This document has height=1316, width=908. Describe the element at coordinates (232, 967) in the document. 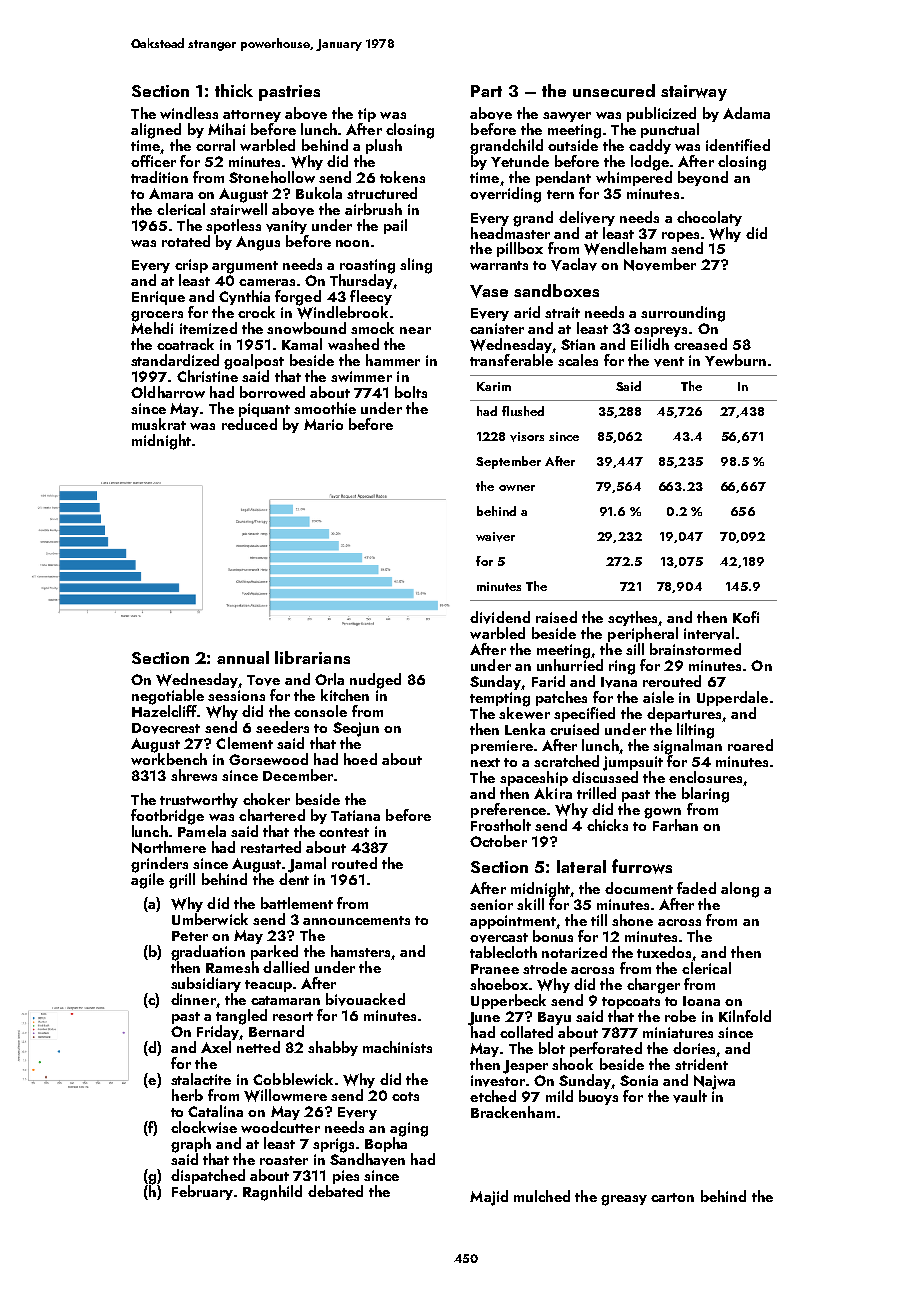

I see `Ramesh` at that location.
